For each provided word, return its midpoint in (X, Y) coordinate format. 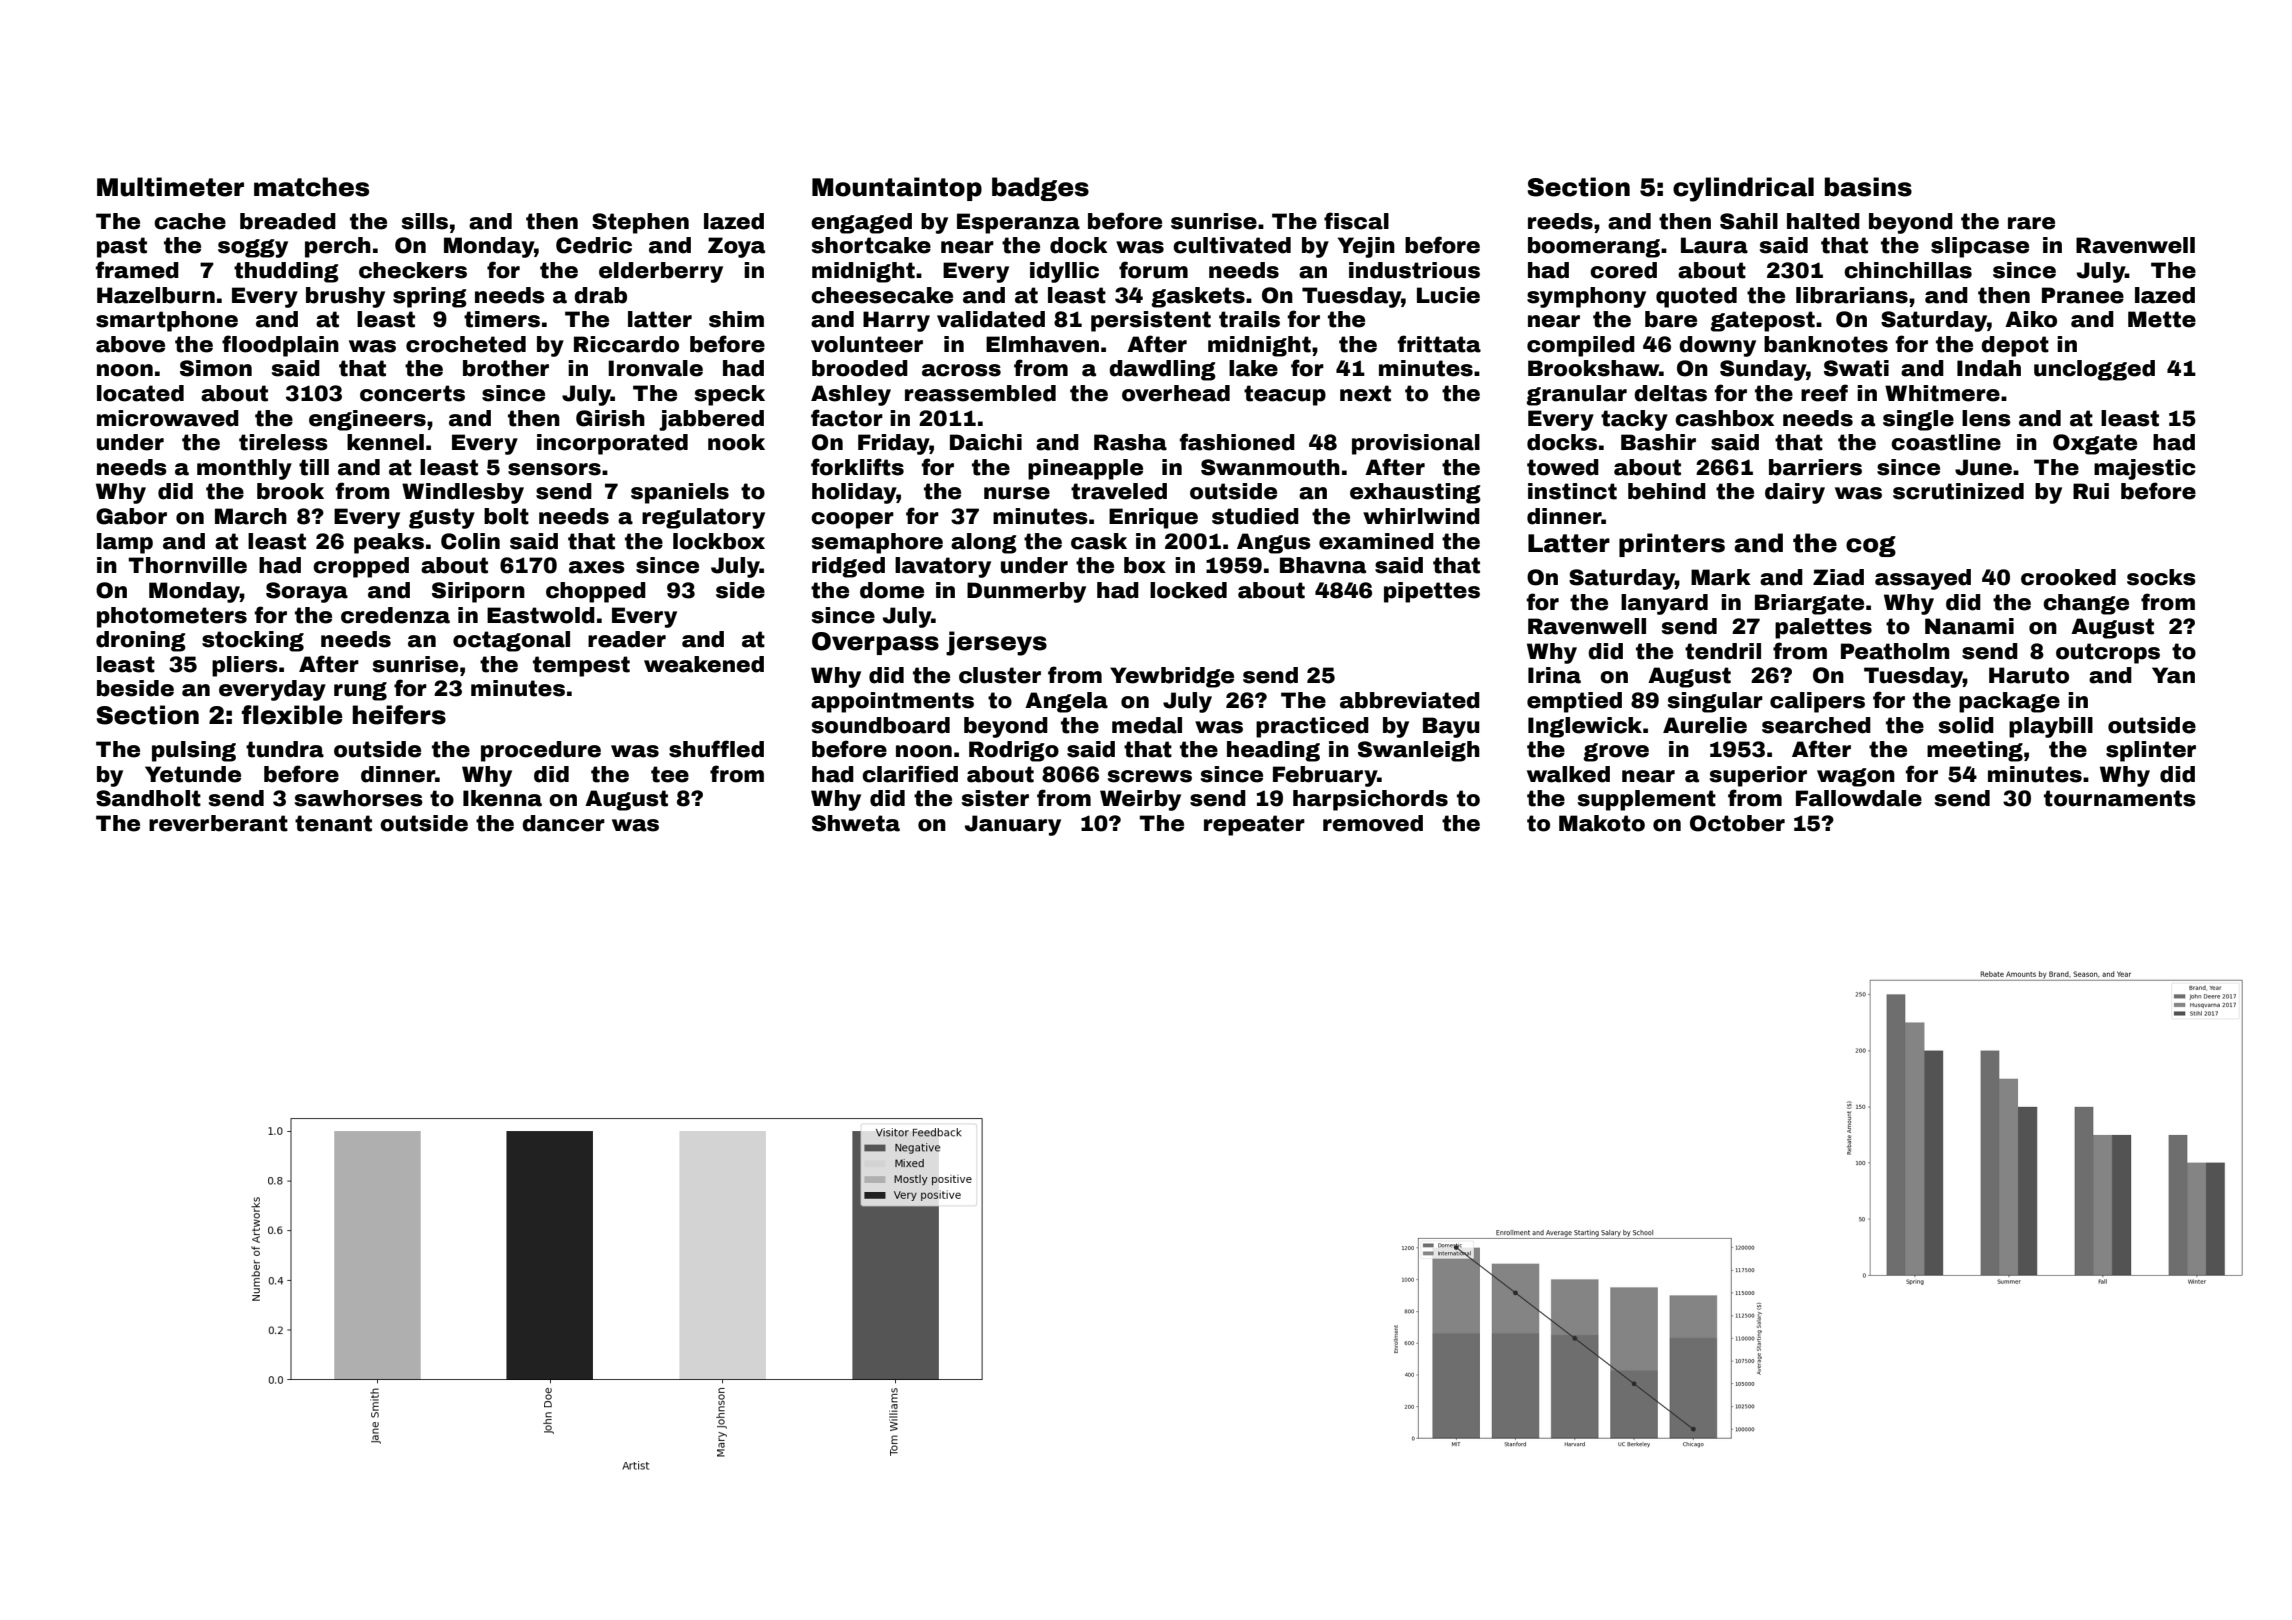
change (2086, 604)
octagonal (511, 641)
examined (1376, 541)
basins (1868, 187)
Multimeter (170, 187)
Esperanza (1018, 223)
